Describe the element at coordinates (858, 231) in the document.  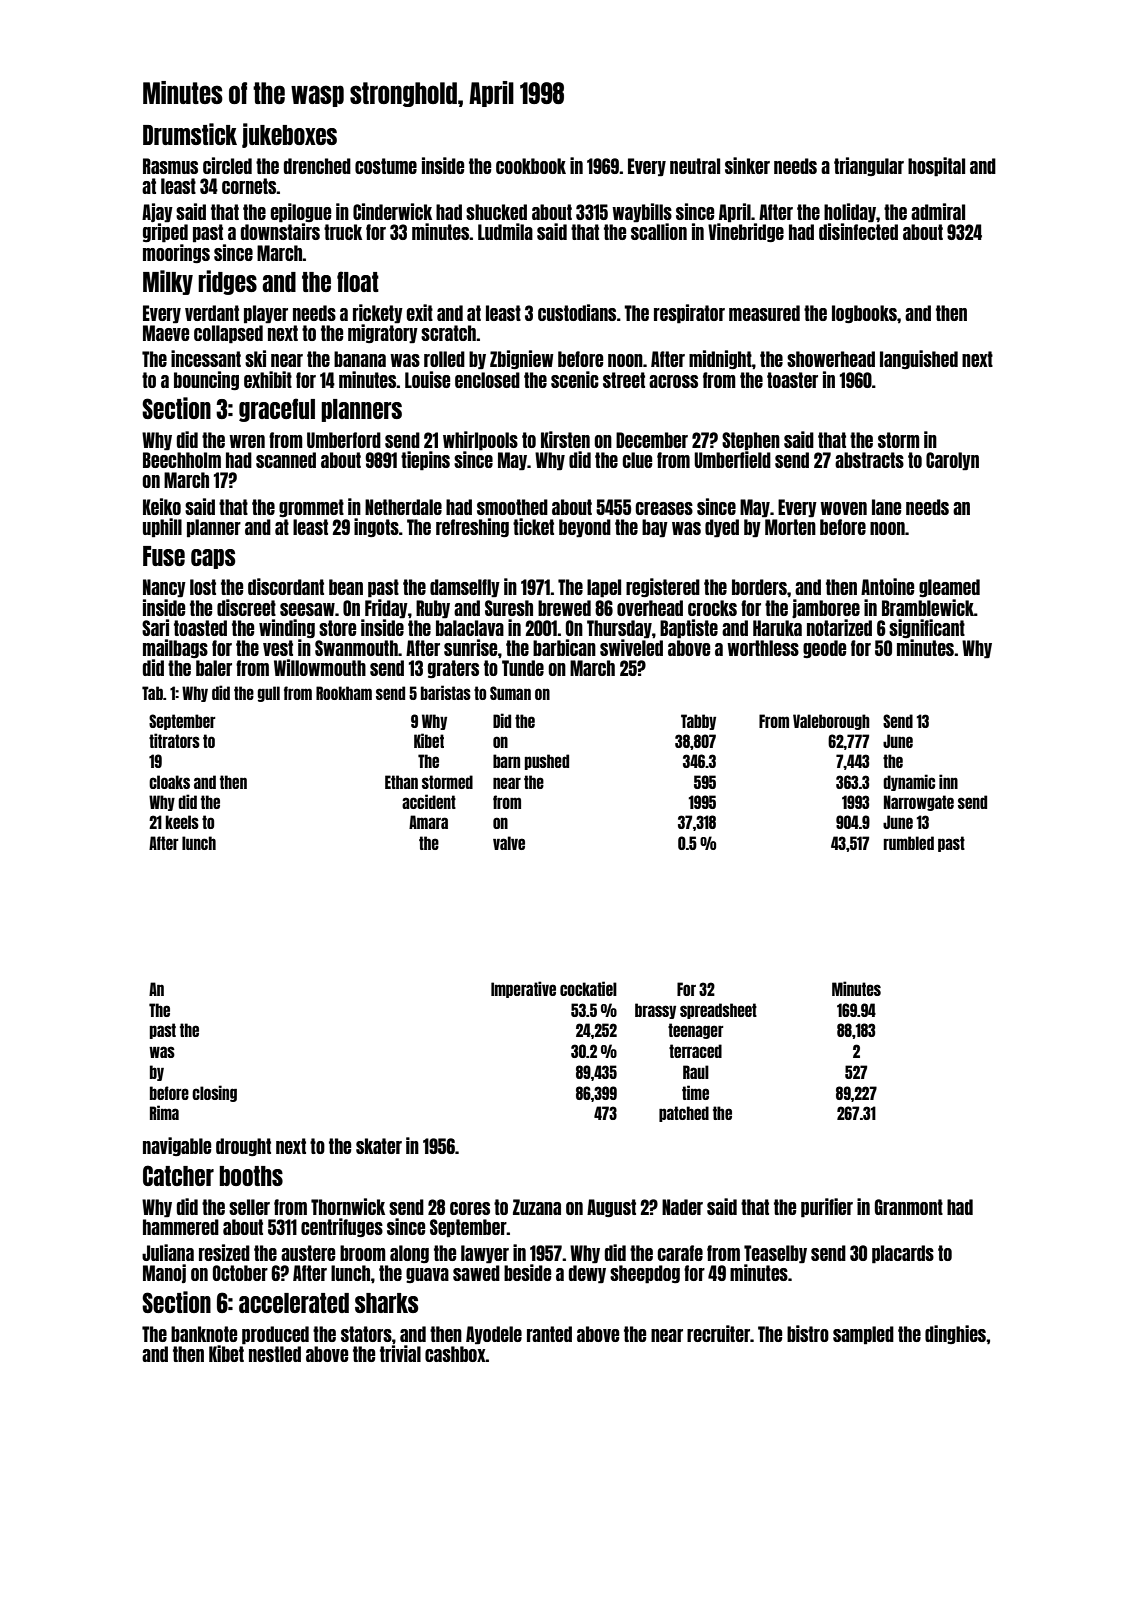
I see `disinfected` at that location.
